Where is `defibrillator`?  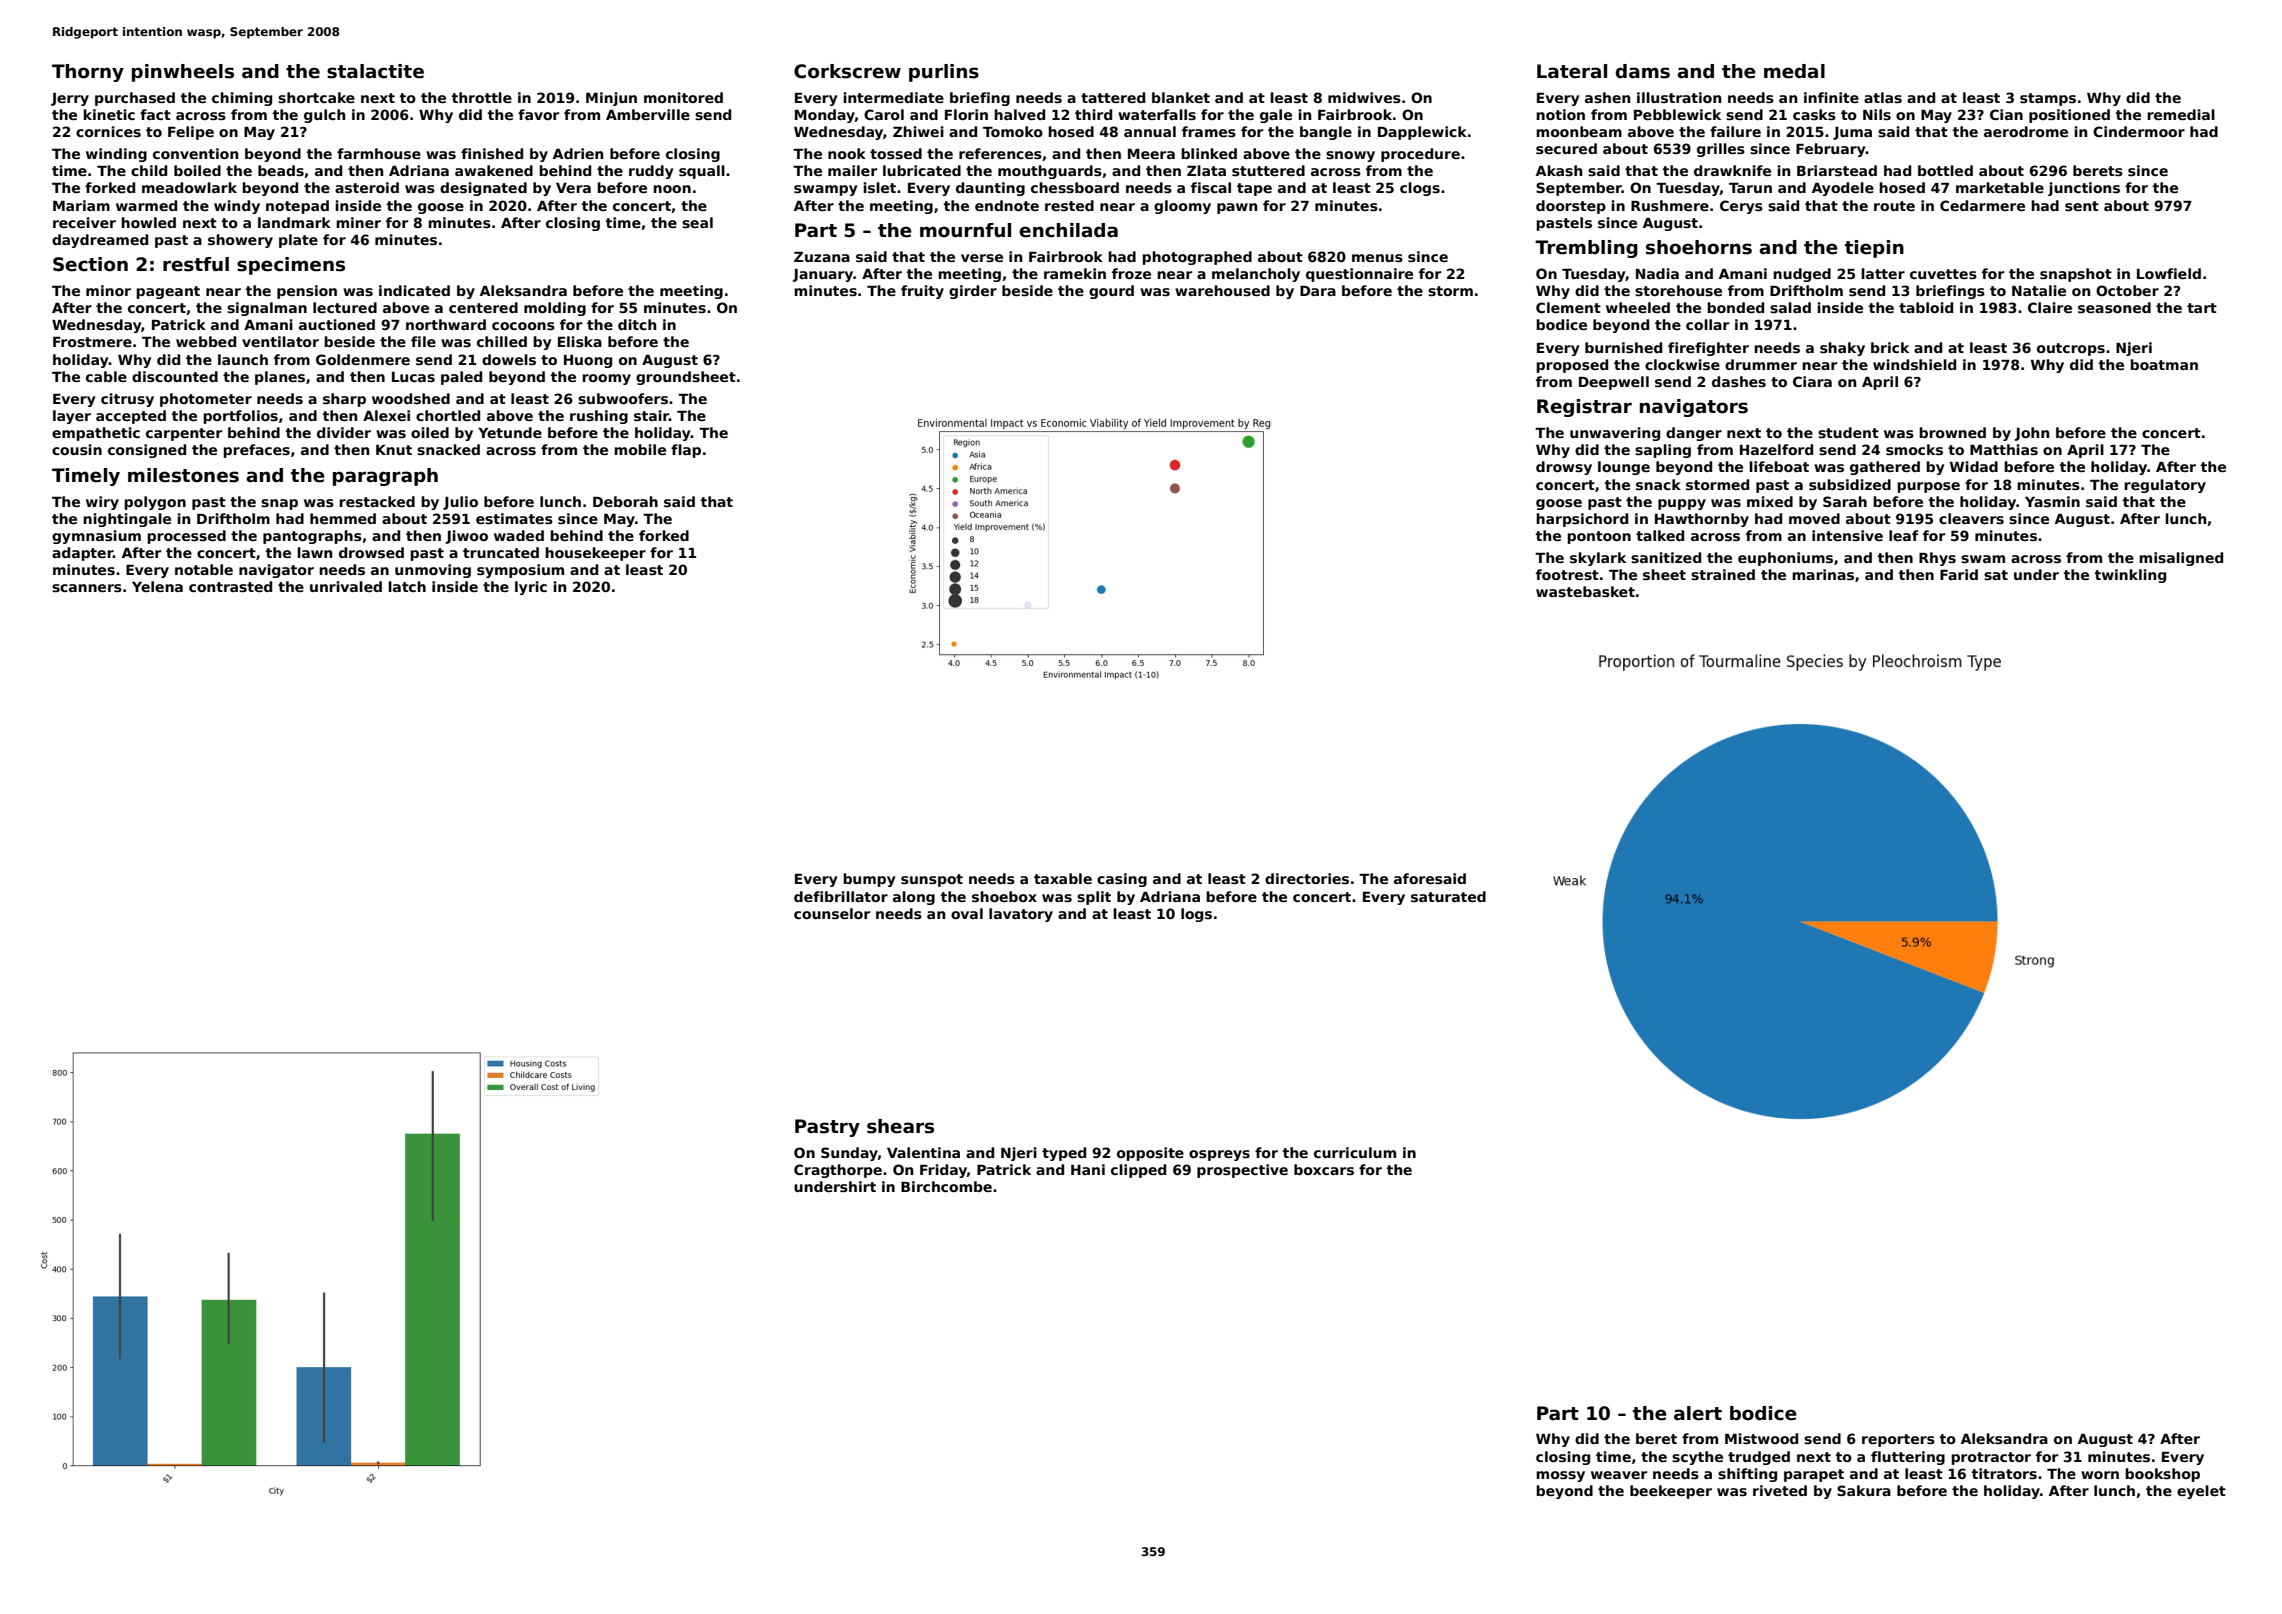 defibrillator is located at coordinates (841, 896).
